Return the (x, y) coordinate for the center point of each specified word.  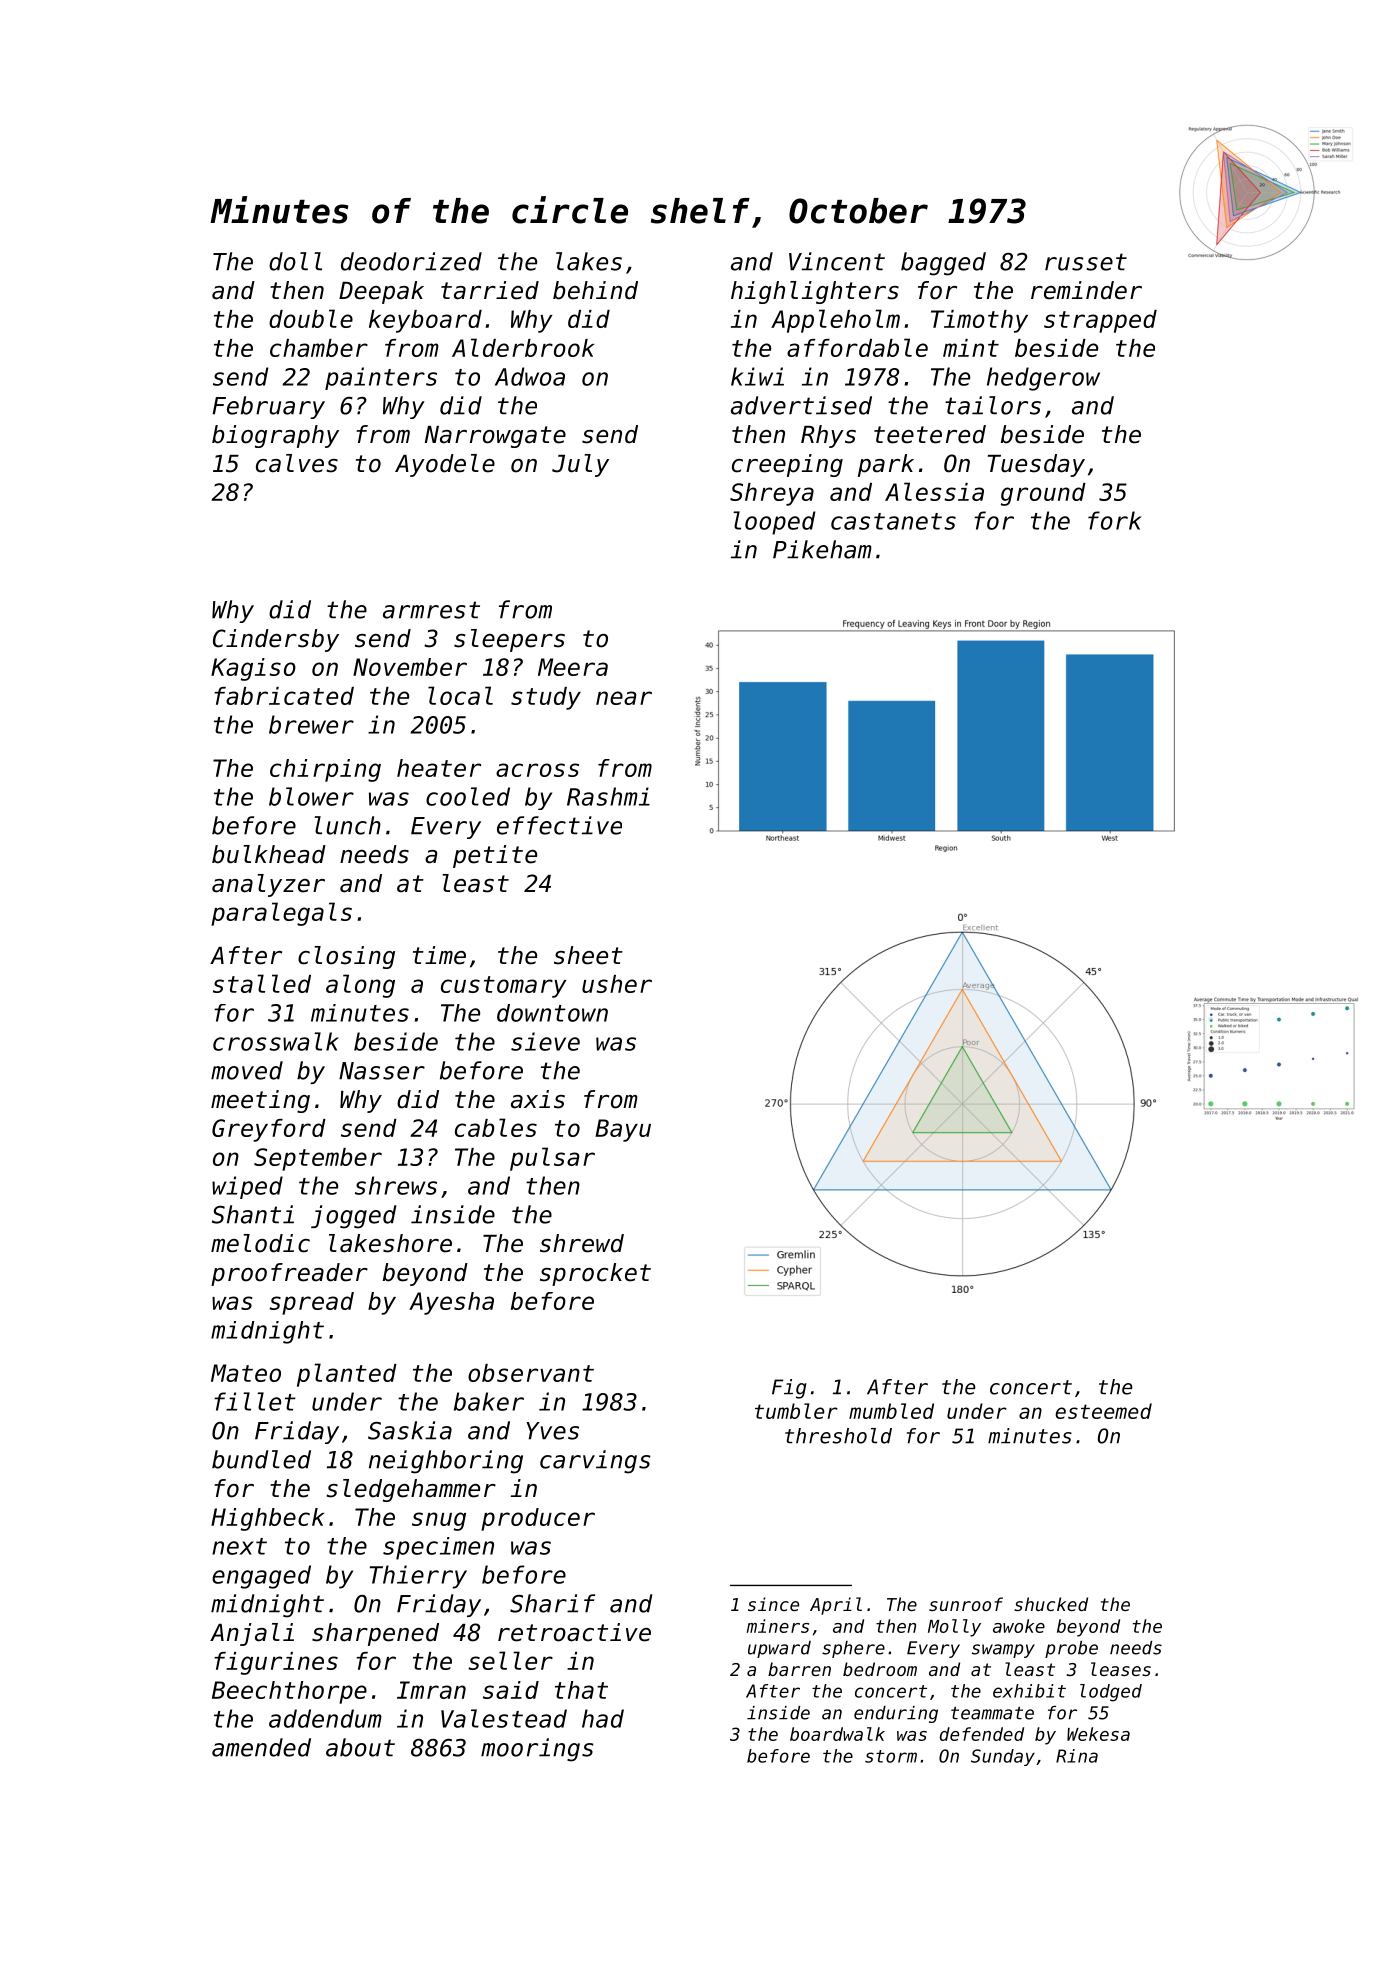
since (773, 1604)
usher (617, 984)
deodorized (411, 261)
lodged (1111, 1693)
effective (559, 825)
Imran (431, 1690)
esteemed (1103, 1411)
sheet (588, 955)
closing (346, 957)
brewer (311, 724)
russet (1086, 262)
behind (595, 290)
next (239, 1546)
